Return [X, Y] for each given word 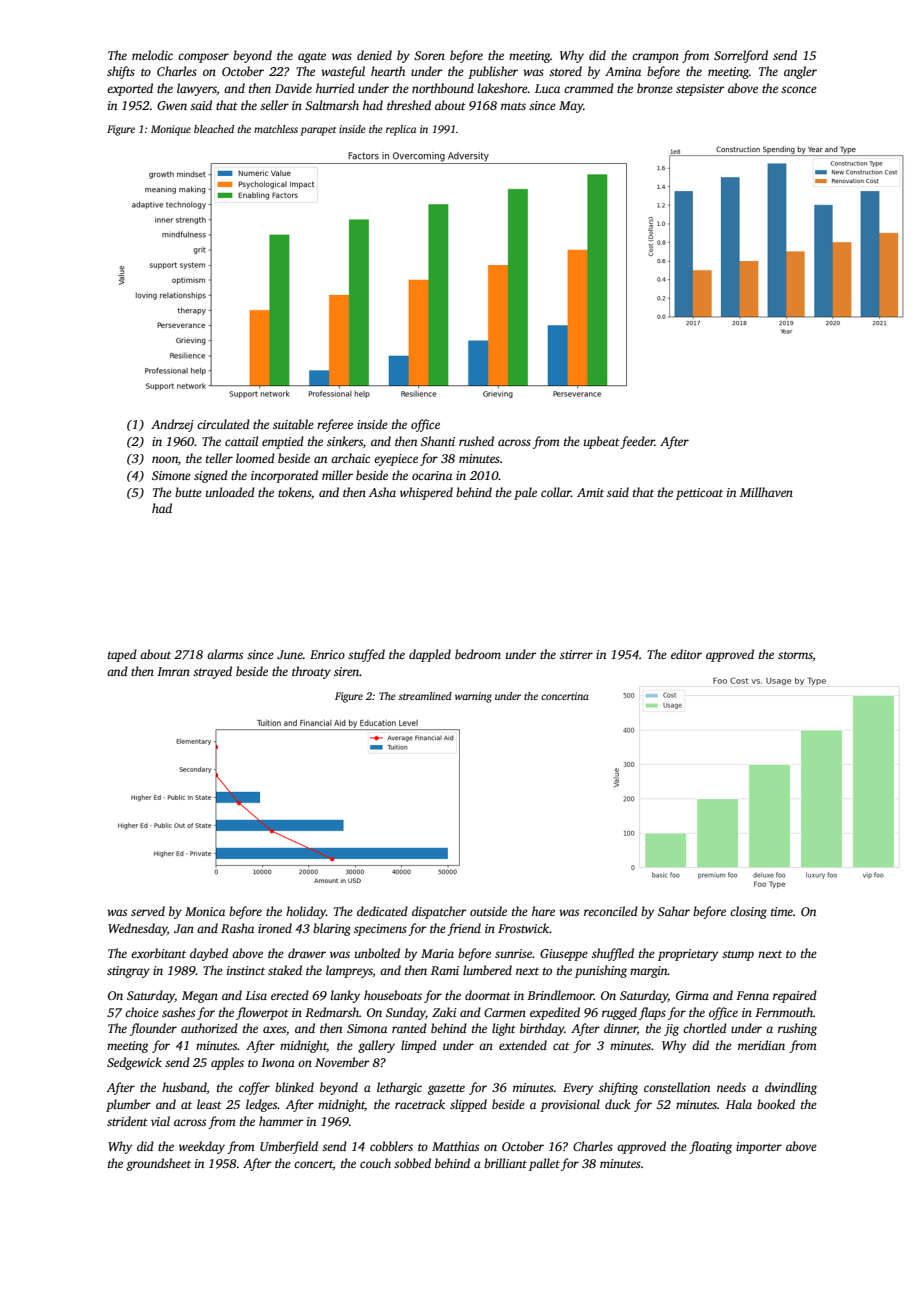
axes [274, 1029]
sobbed [412, 1163]
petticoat [699, 494]
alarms [225, 654]
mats [513, 106]
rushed [476, 441]
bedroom [478, 654]
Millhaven [766, 492]
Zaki [444, 1012]
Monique [171, 130]
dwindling [791, 1088]
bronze [655, 88]
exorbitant [158, 953]
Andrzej [172, 425]
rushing [797, 1029]
